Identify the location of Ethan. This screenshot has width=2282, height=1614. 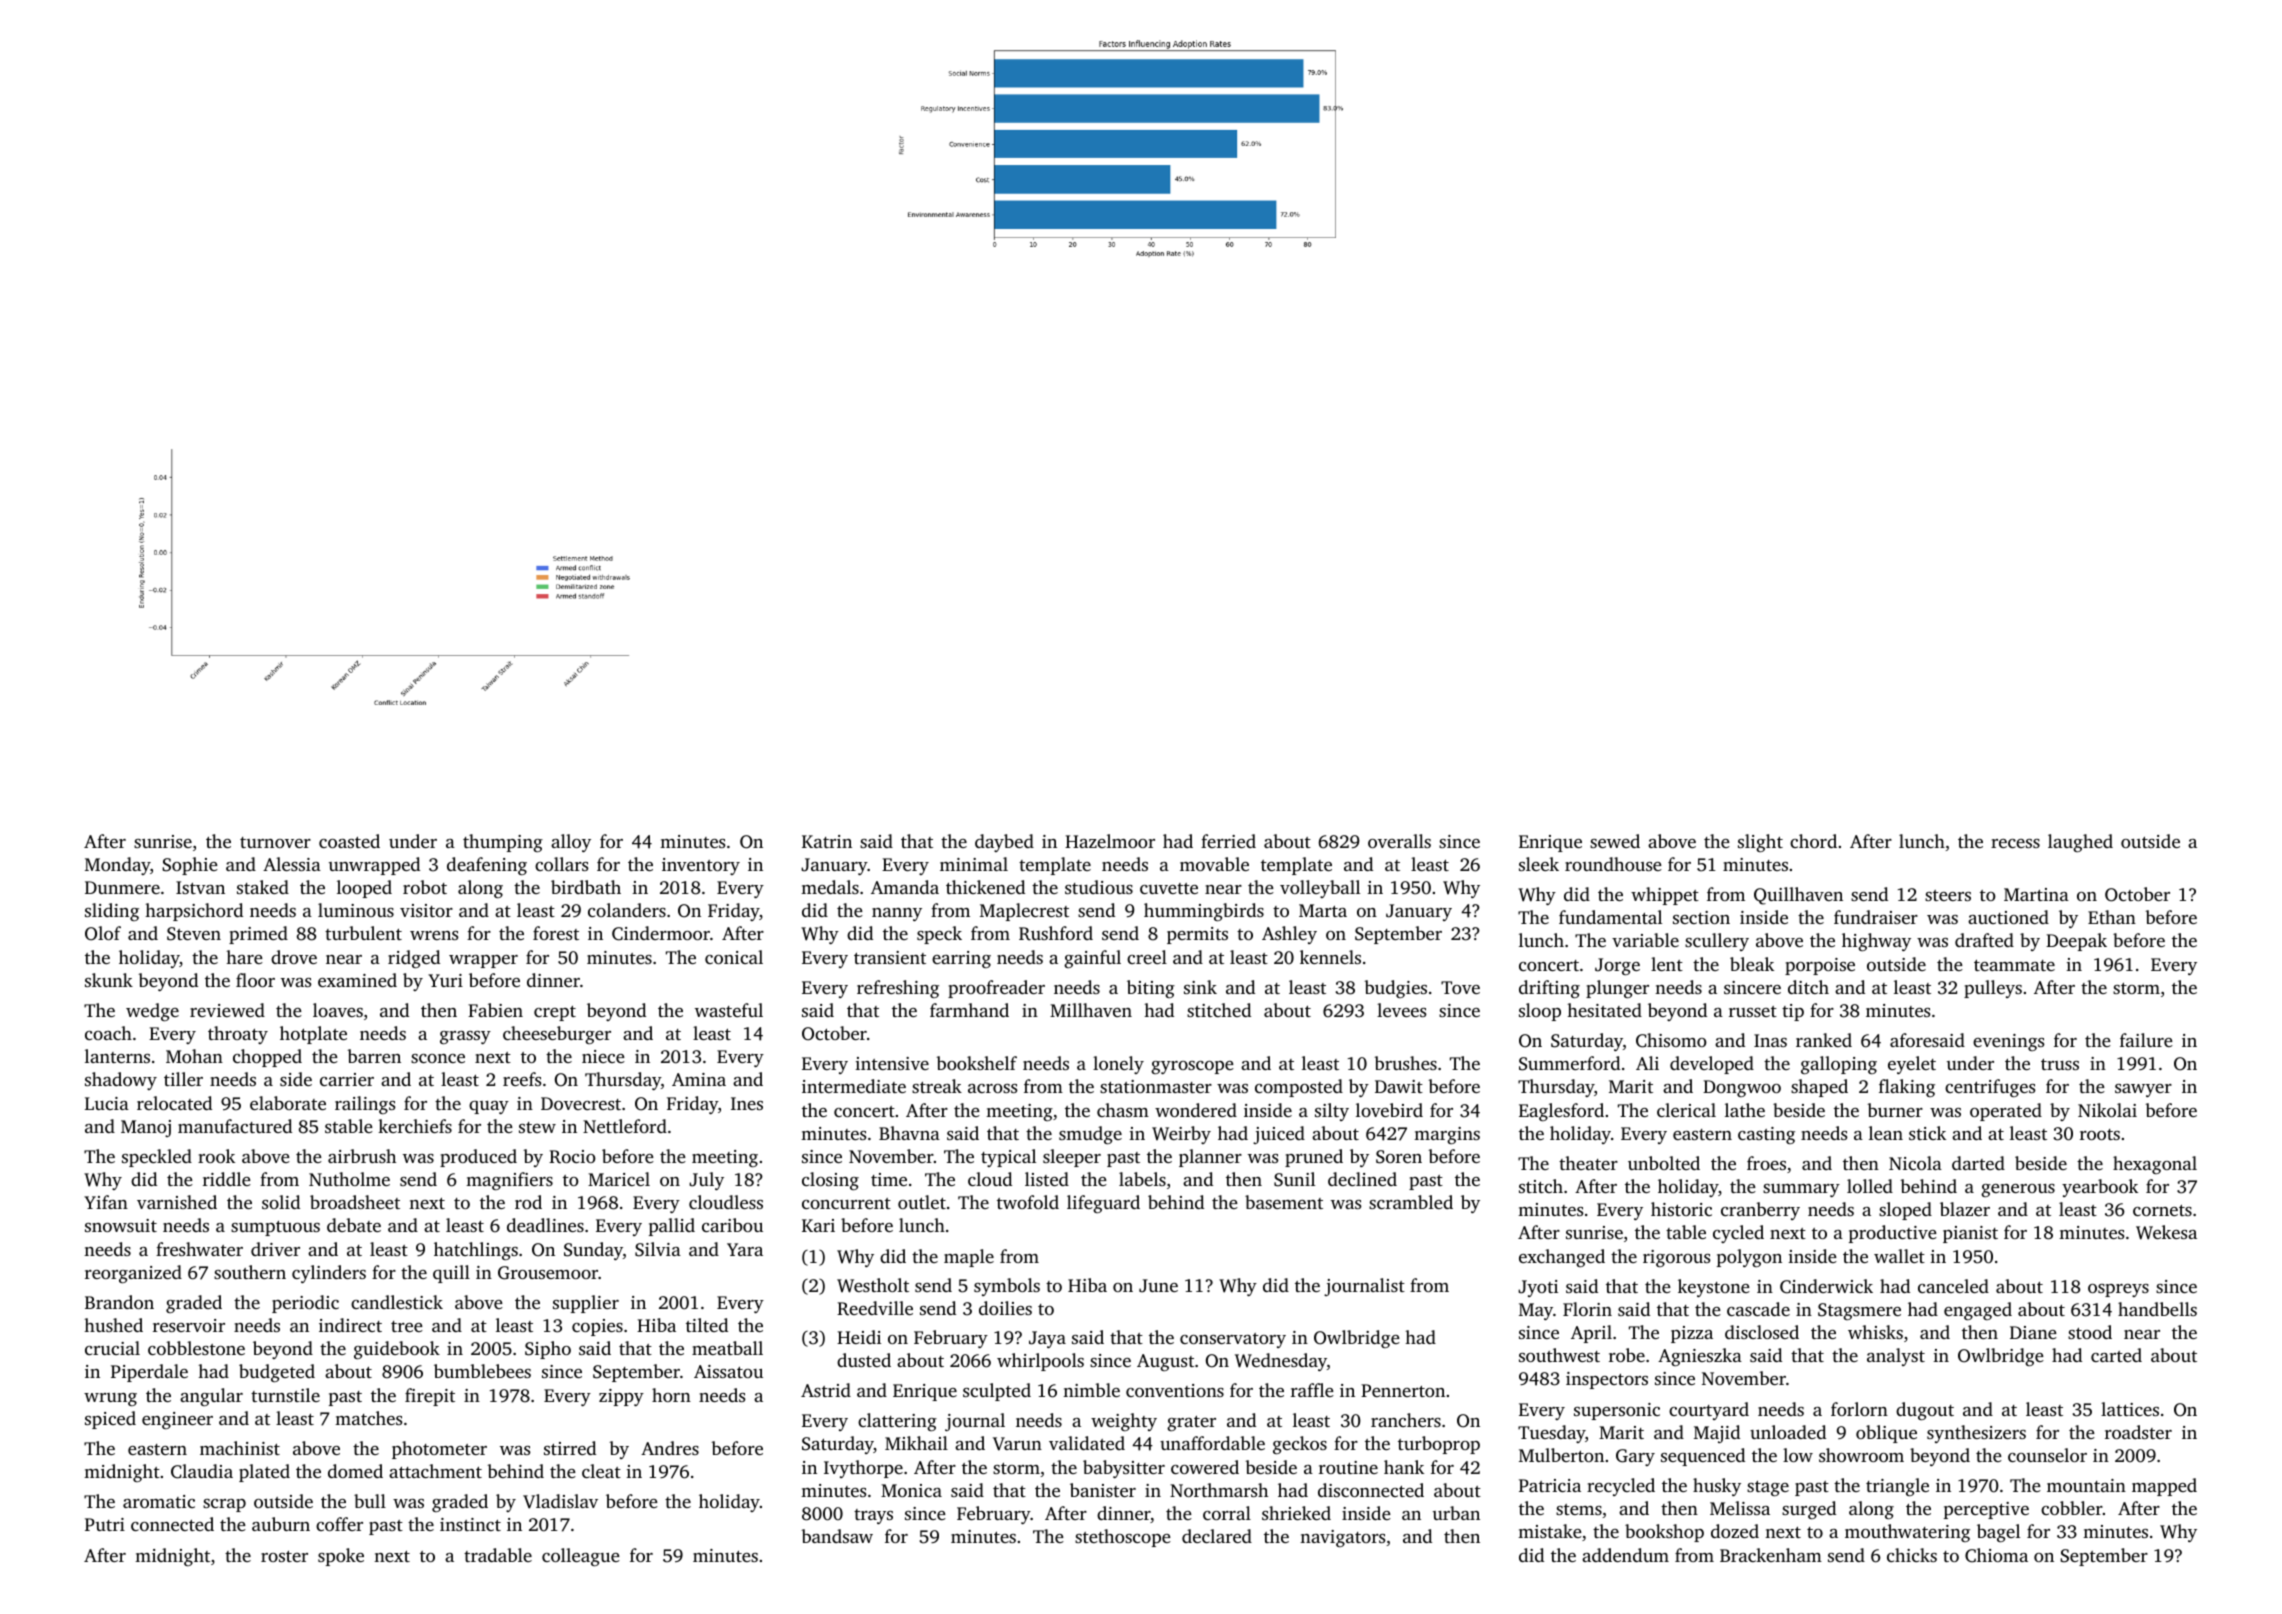
(2112, 917).
